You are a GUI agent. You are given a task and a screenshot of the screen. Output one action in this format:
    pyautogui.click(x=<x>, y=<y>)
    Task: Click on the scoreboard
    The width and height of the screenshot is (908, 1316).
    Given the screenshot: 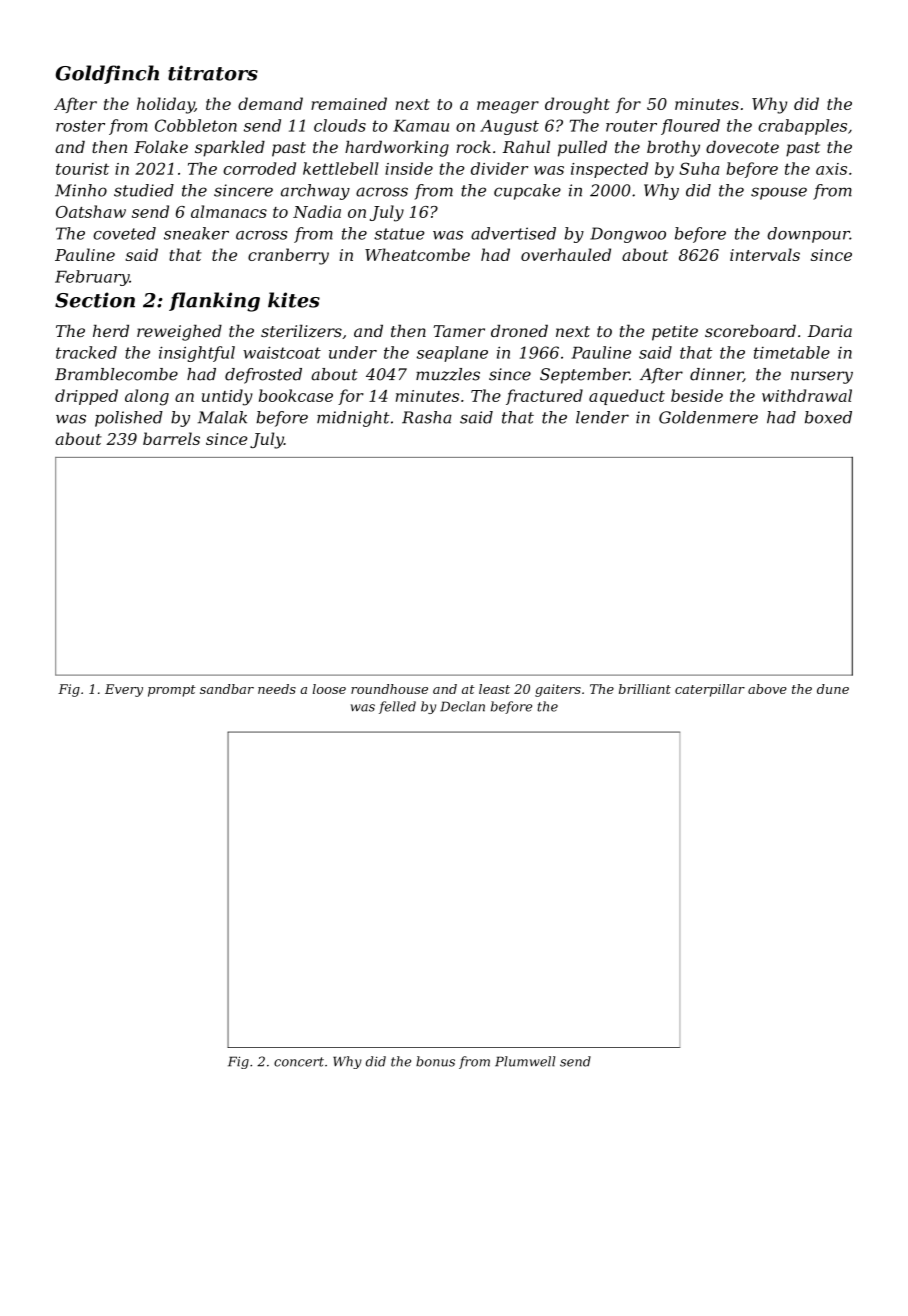 What is the action you would take?
    pyautogui.click(x=750, y=331)
